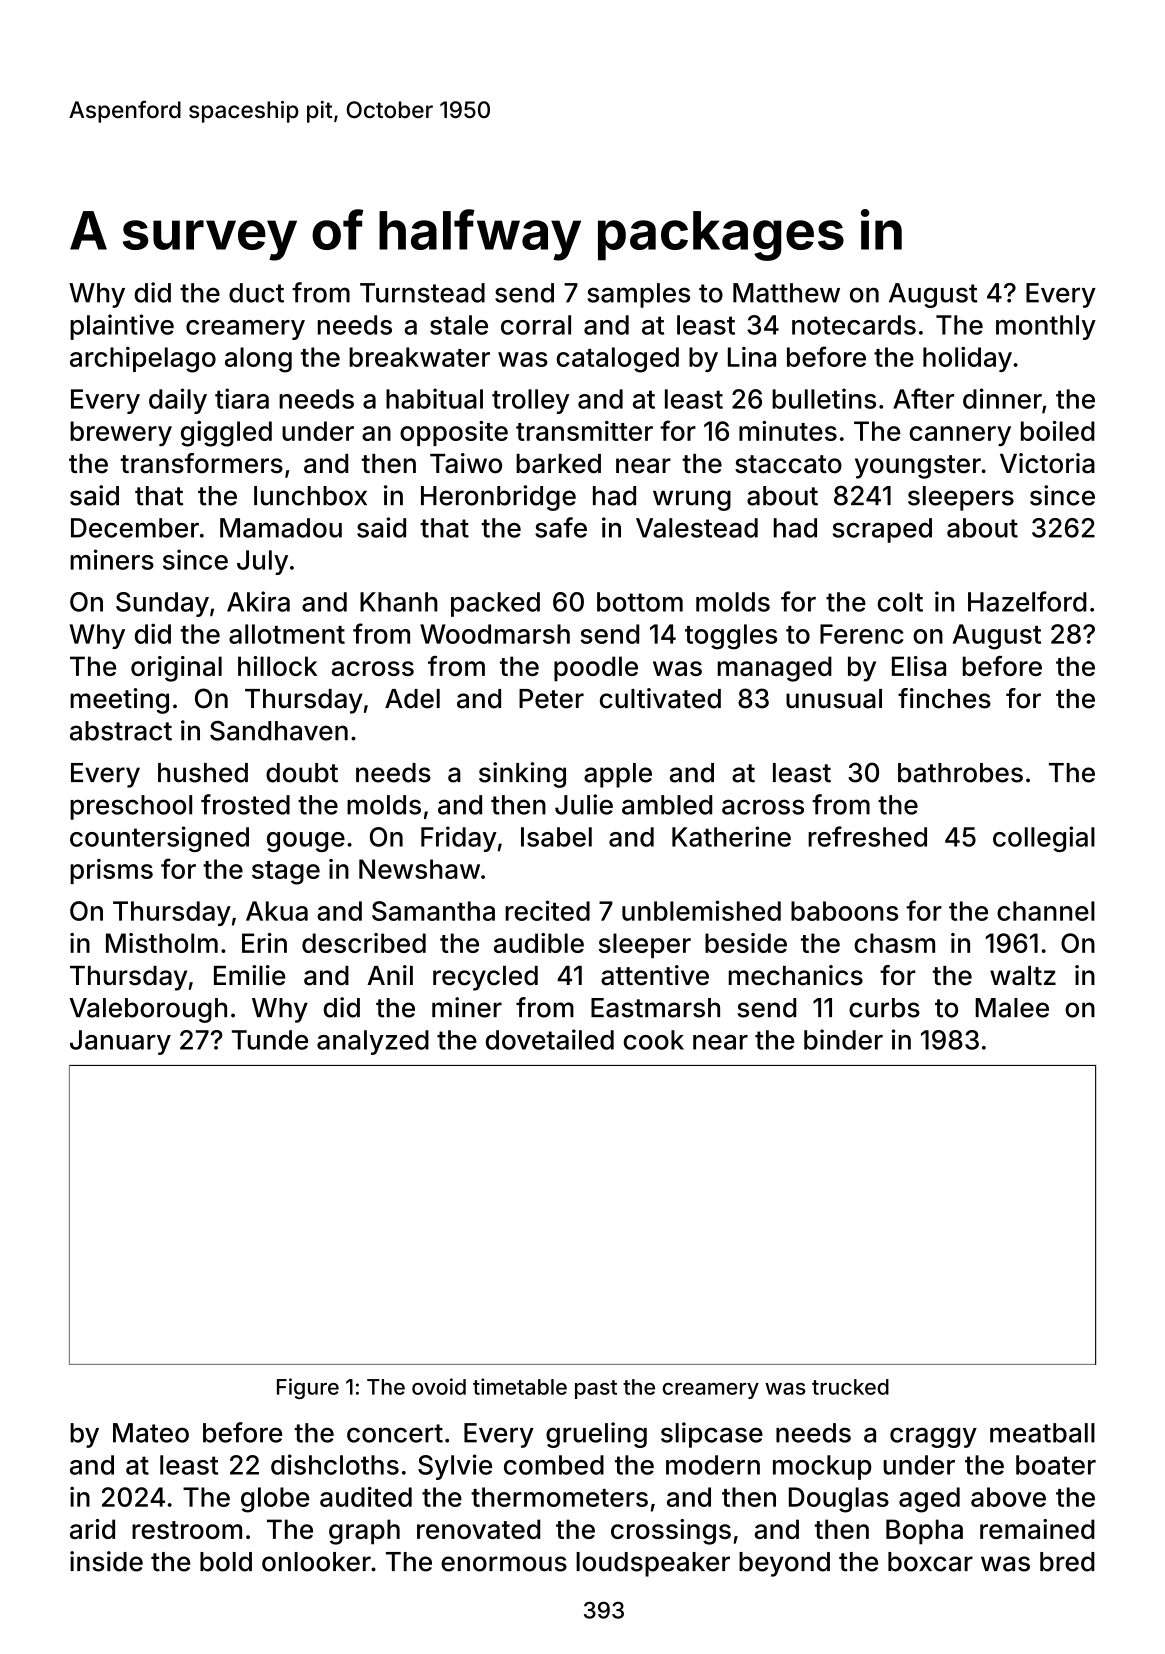  What do you see at coordinates (522, 775) in the image?
I see `sinking` at bounding box center [522, 775].
